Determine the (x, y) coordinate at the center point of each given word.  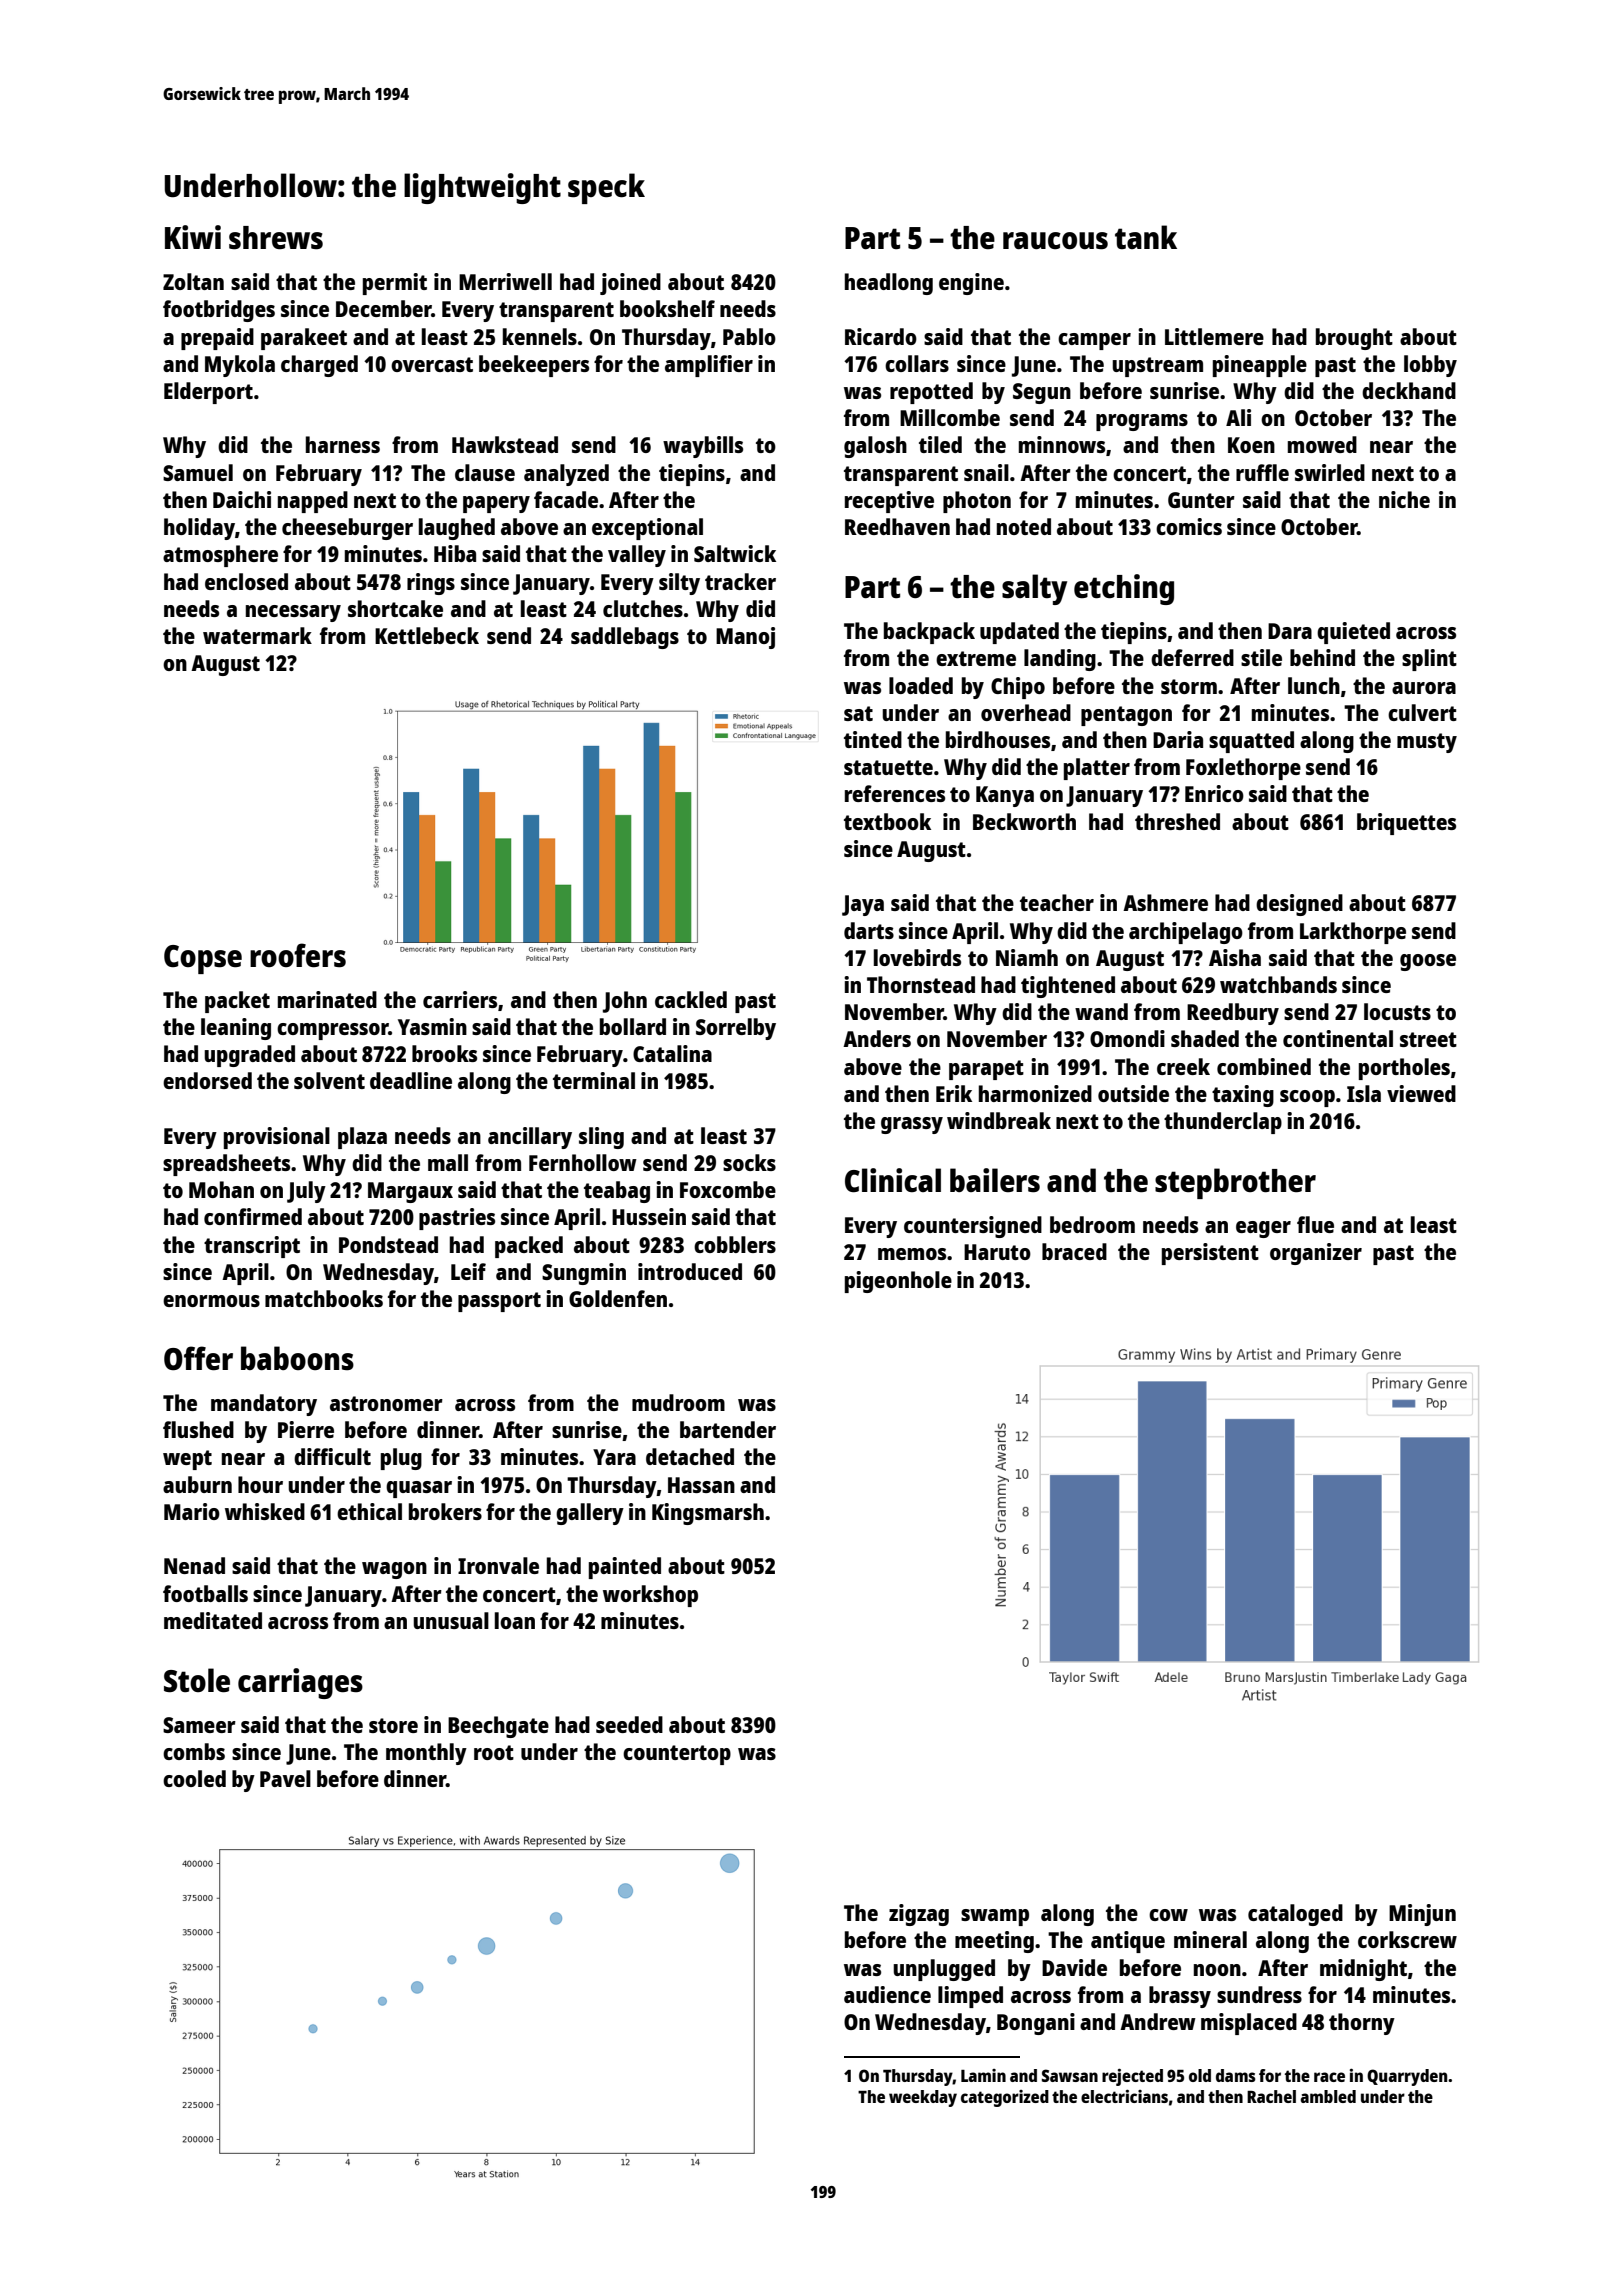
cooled (194, 1778)
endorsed (207, 1080)
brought (1354, 339)
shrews (276, 238)
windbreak (999, 1120)
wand (1101, 1011)
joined (630, 284)
